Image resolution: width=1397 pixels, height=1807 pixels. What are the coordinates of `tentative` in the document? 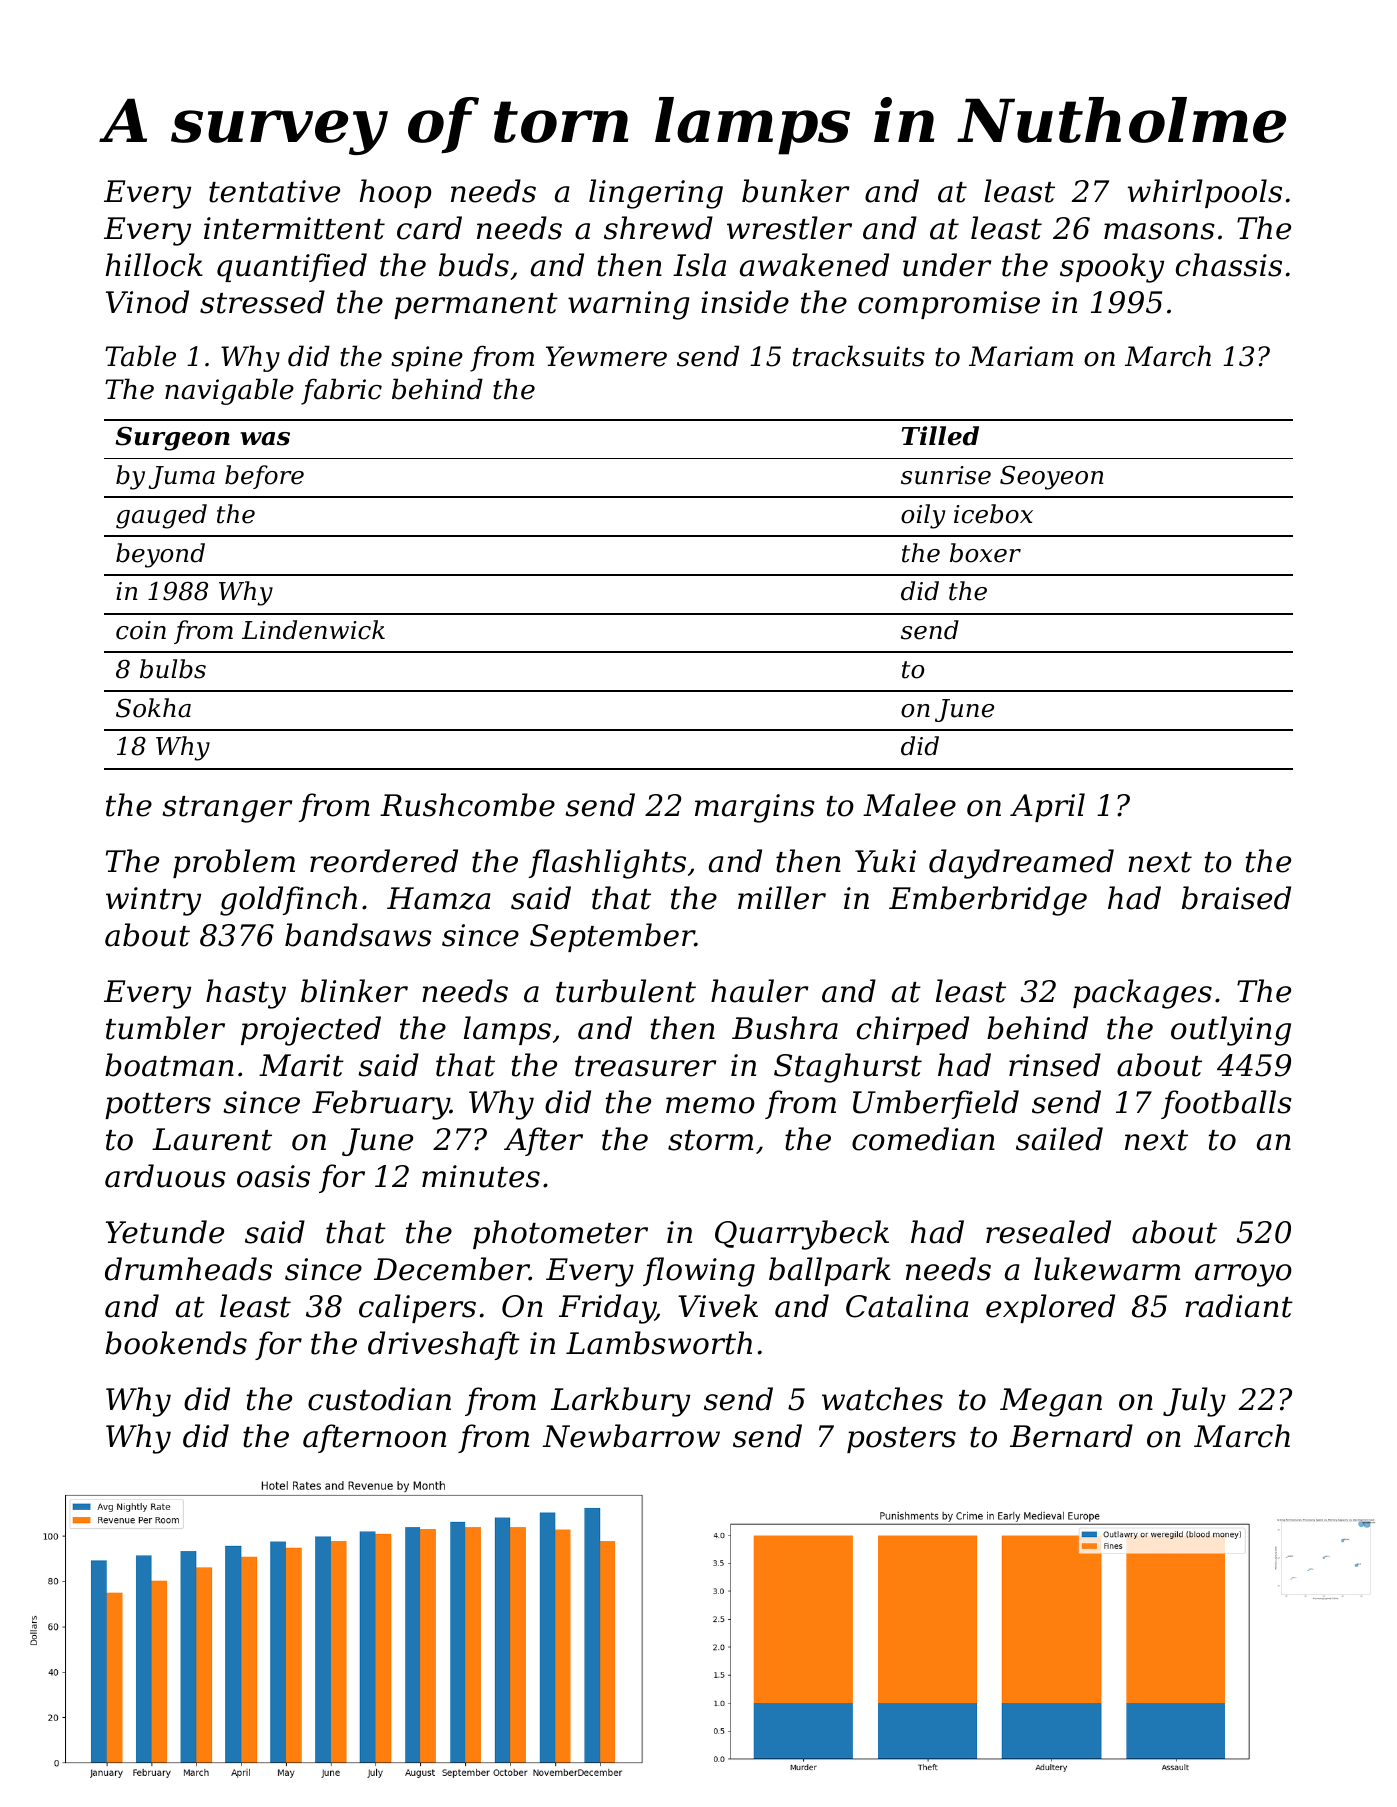 It's located at (274, 191).
